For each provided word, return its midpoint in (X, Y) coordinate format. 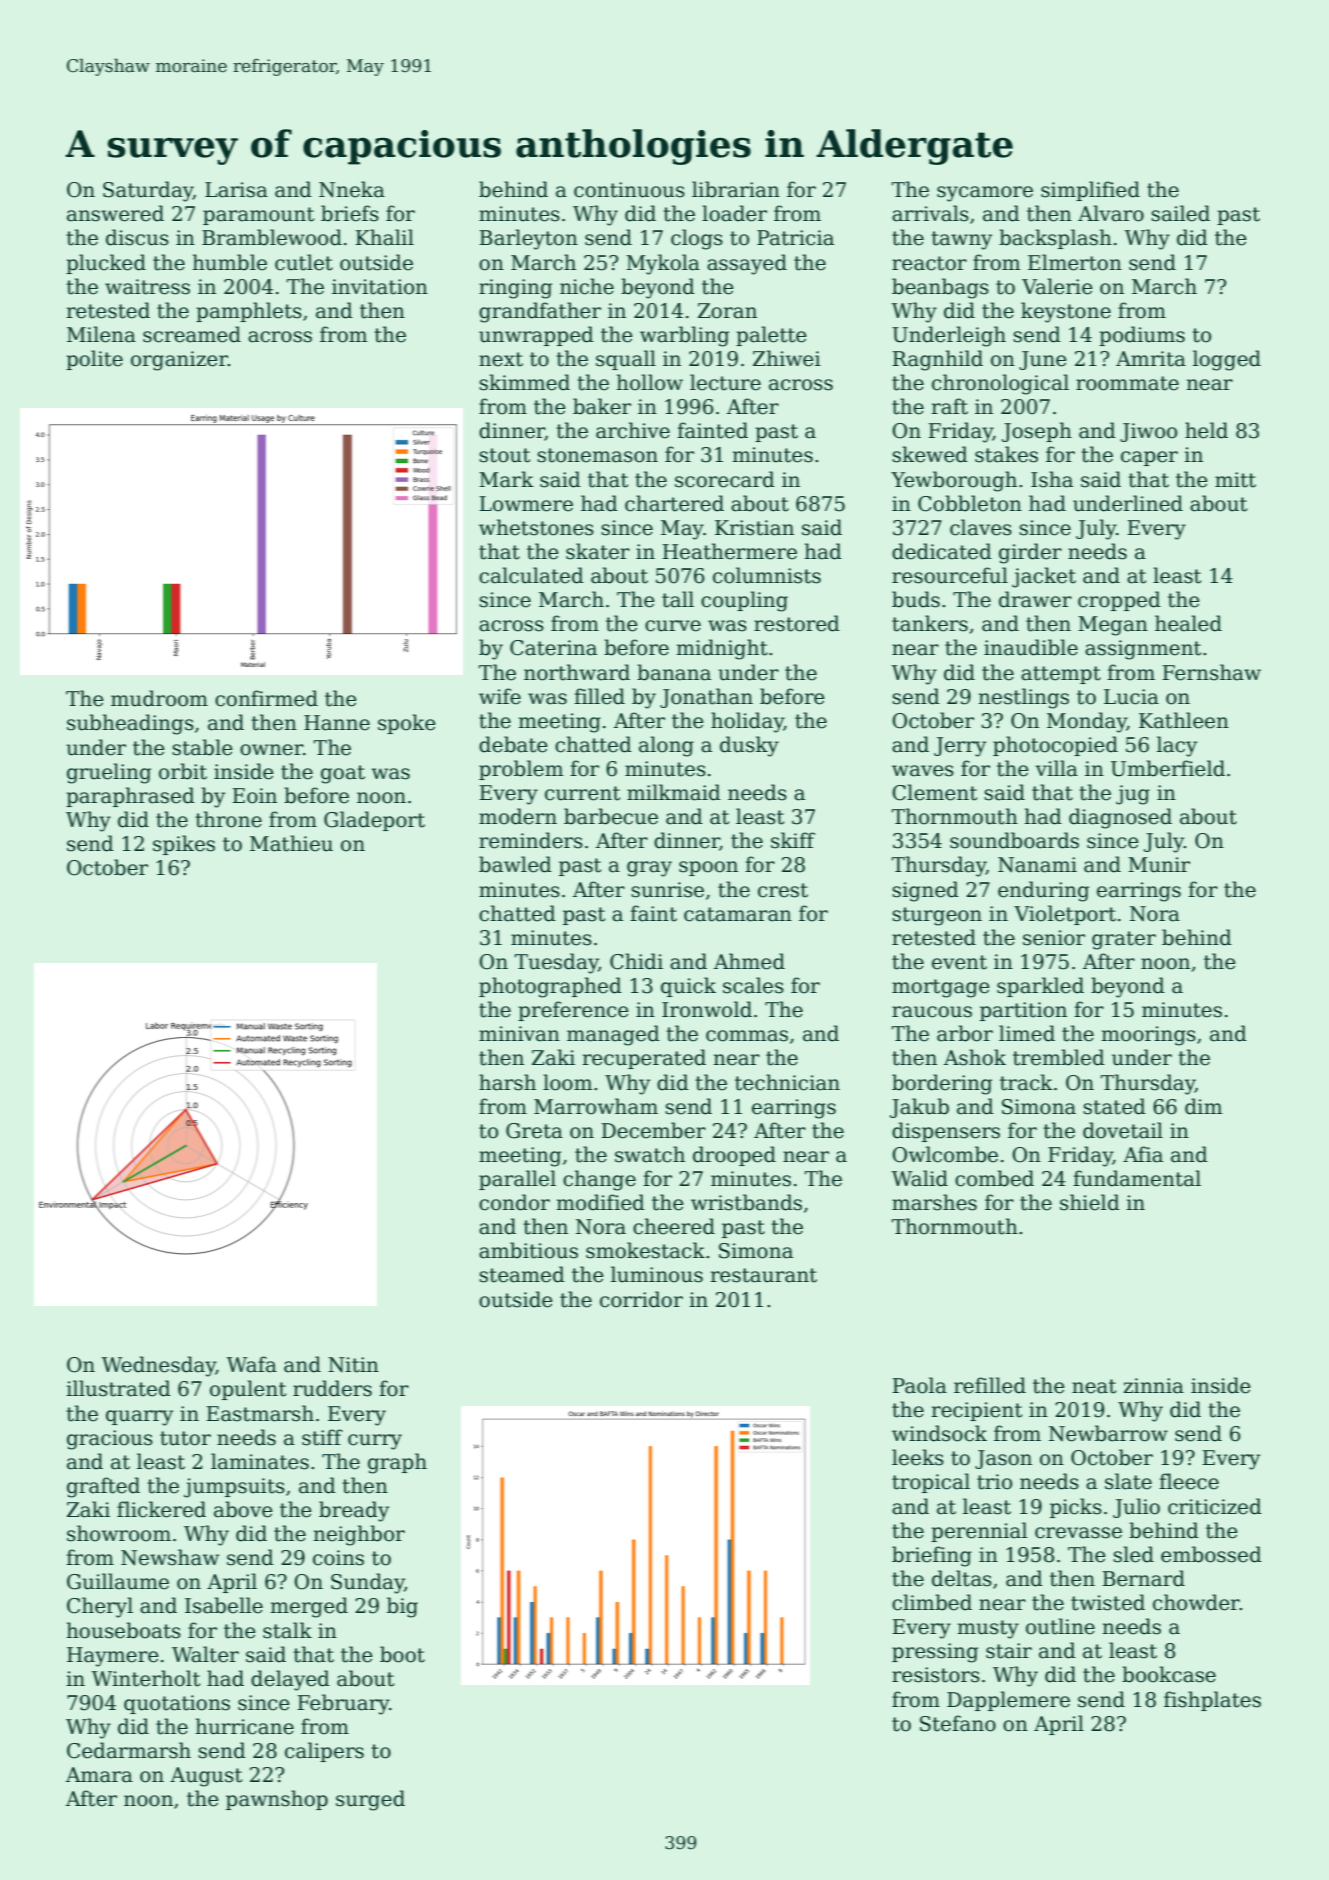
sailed (1180, 213)
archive (633, 430)
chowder (1196, 1602)
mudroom (159, 698)
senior (1054, 938)
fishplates (1212, 1701)
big (402, 1607)
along (666, 746)
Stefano (958, 1723)
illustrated (118, 1388)
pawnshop (277, 1800)
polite (94, 360)
